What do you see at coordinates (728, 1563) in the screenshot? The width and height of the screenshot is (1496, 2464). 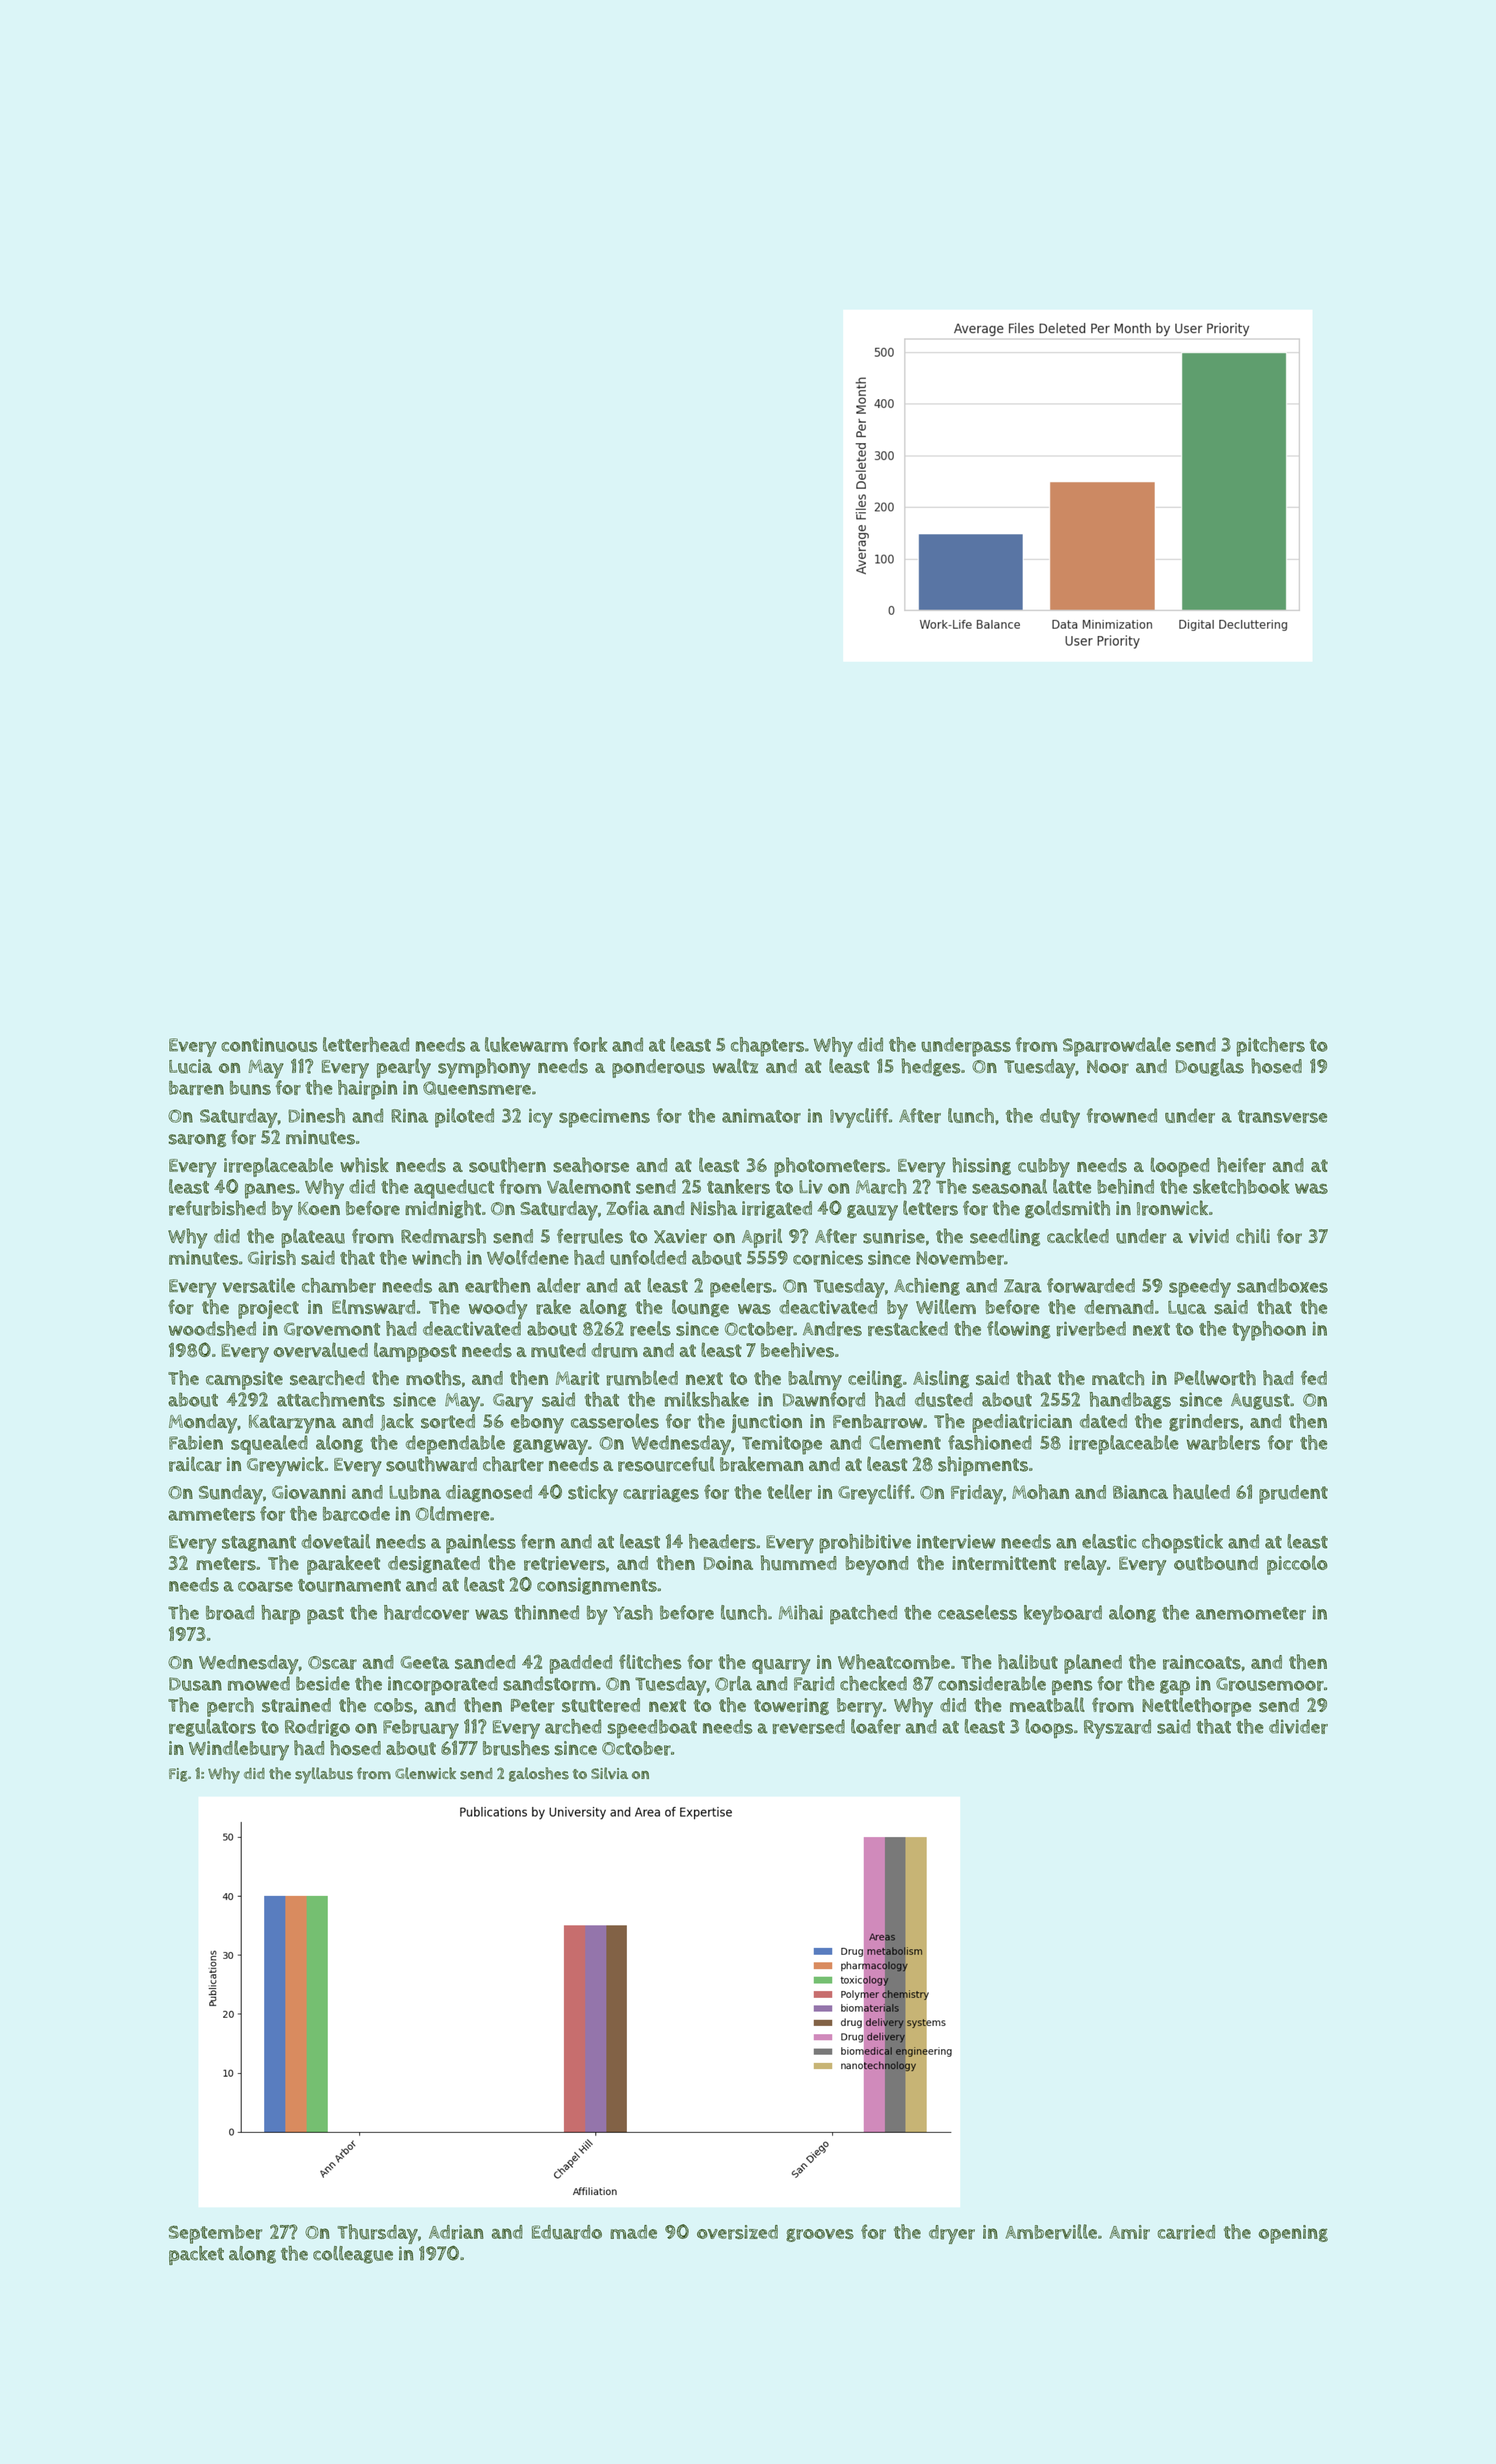 I see `Doina` at bounding box center [728, 1563].
